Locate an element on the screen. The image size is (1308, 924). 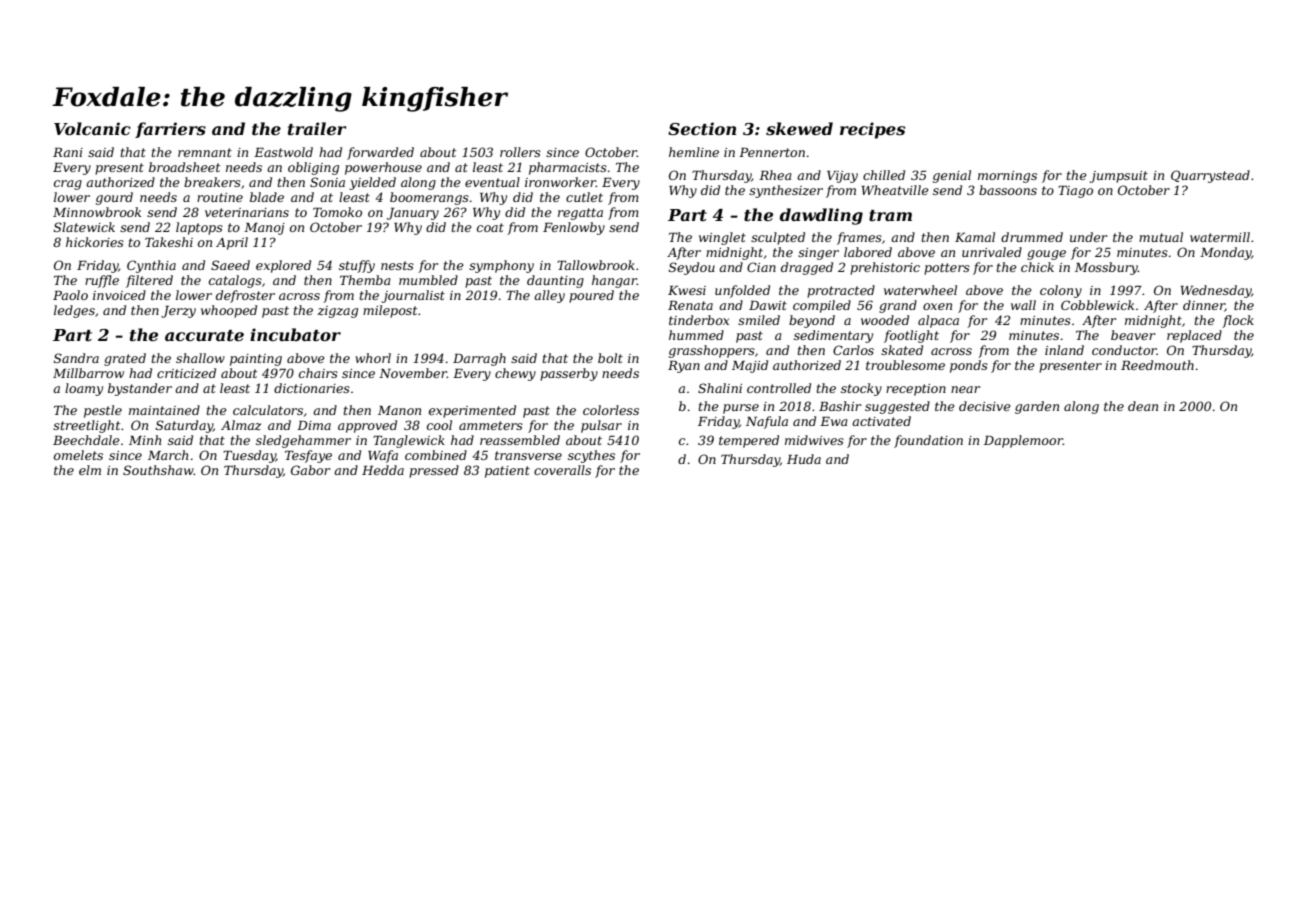
near is located at coordinates (965, 389).
